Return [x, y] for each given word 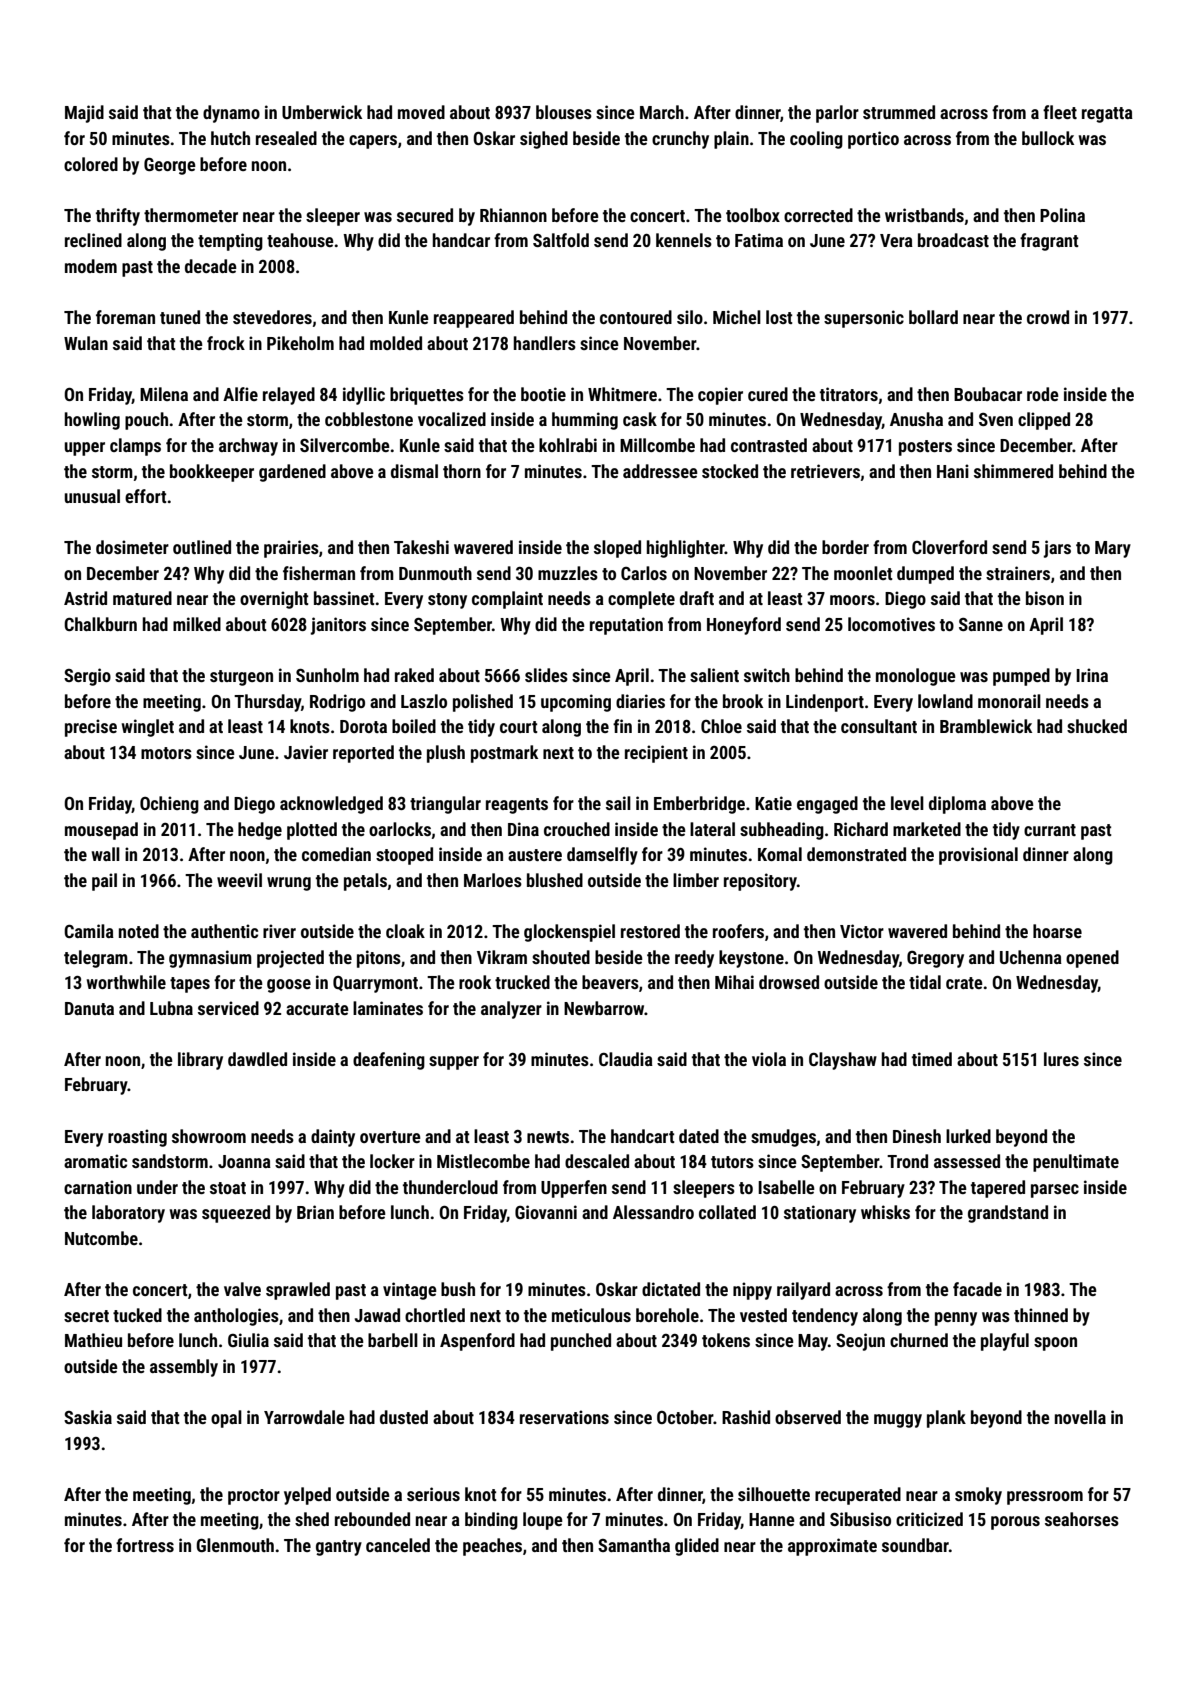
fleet [1060, 112]
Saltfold [561, 240]
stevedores [272, 317]
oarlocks [400, 829]
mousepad [101, 831]
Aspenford [477, 1342]
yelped [307, 1496]
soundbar [915, 1545]
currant [1050, 830]
